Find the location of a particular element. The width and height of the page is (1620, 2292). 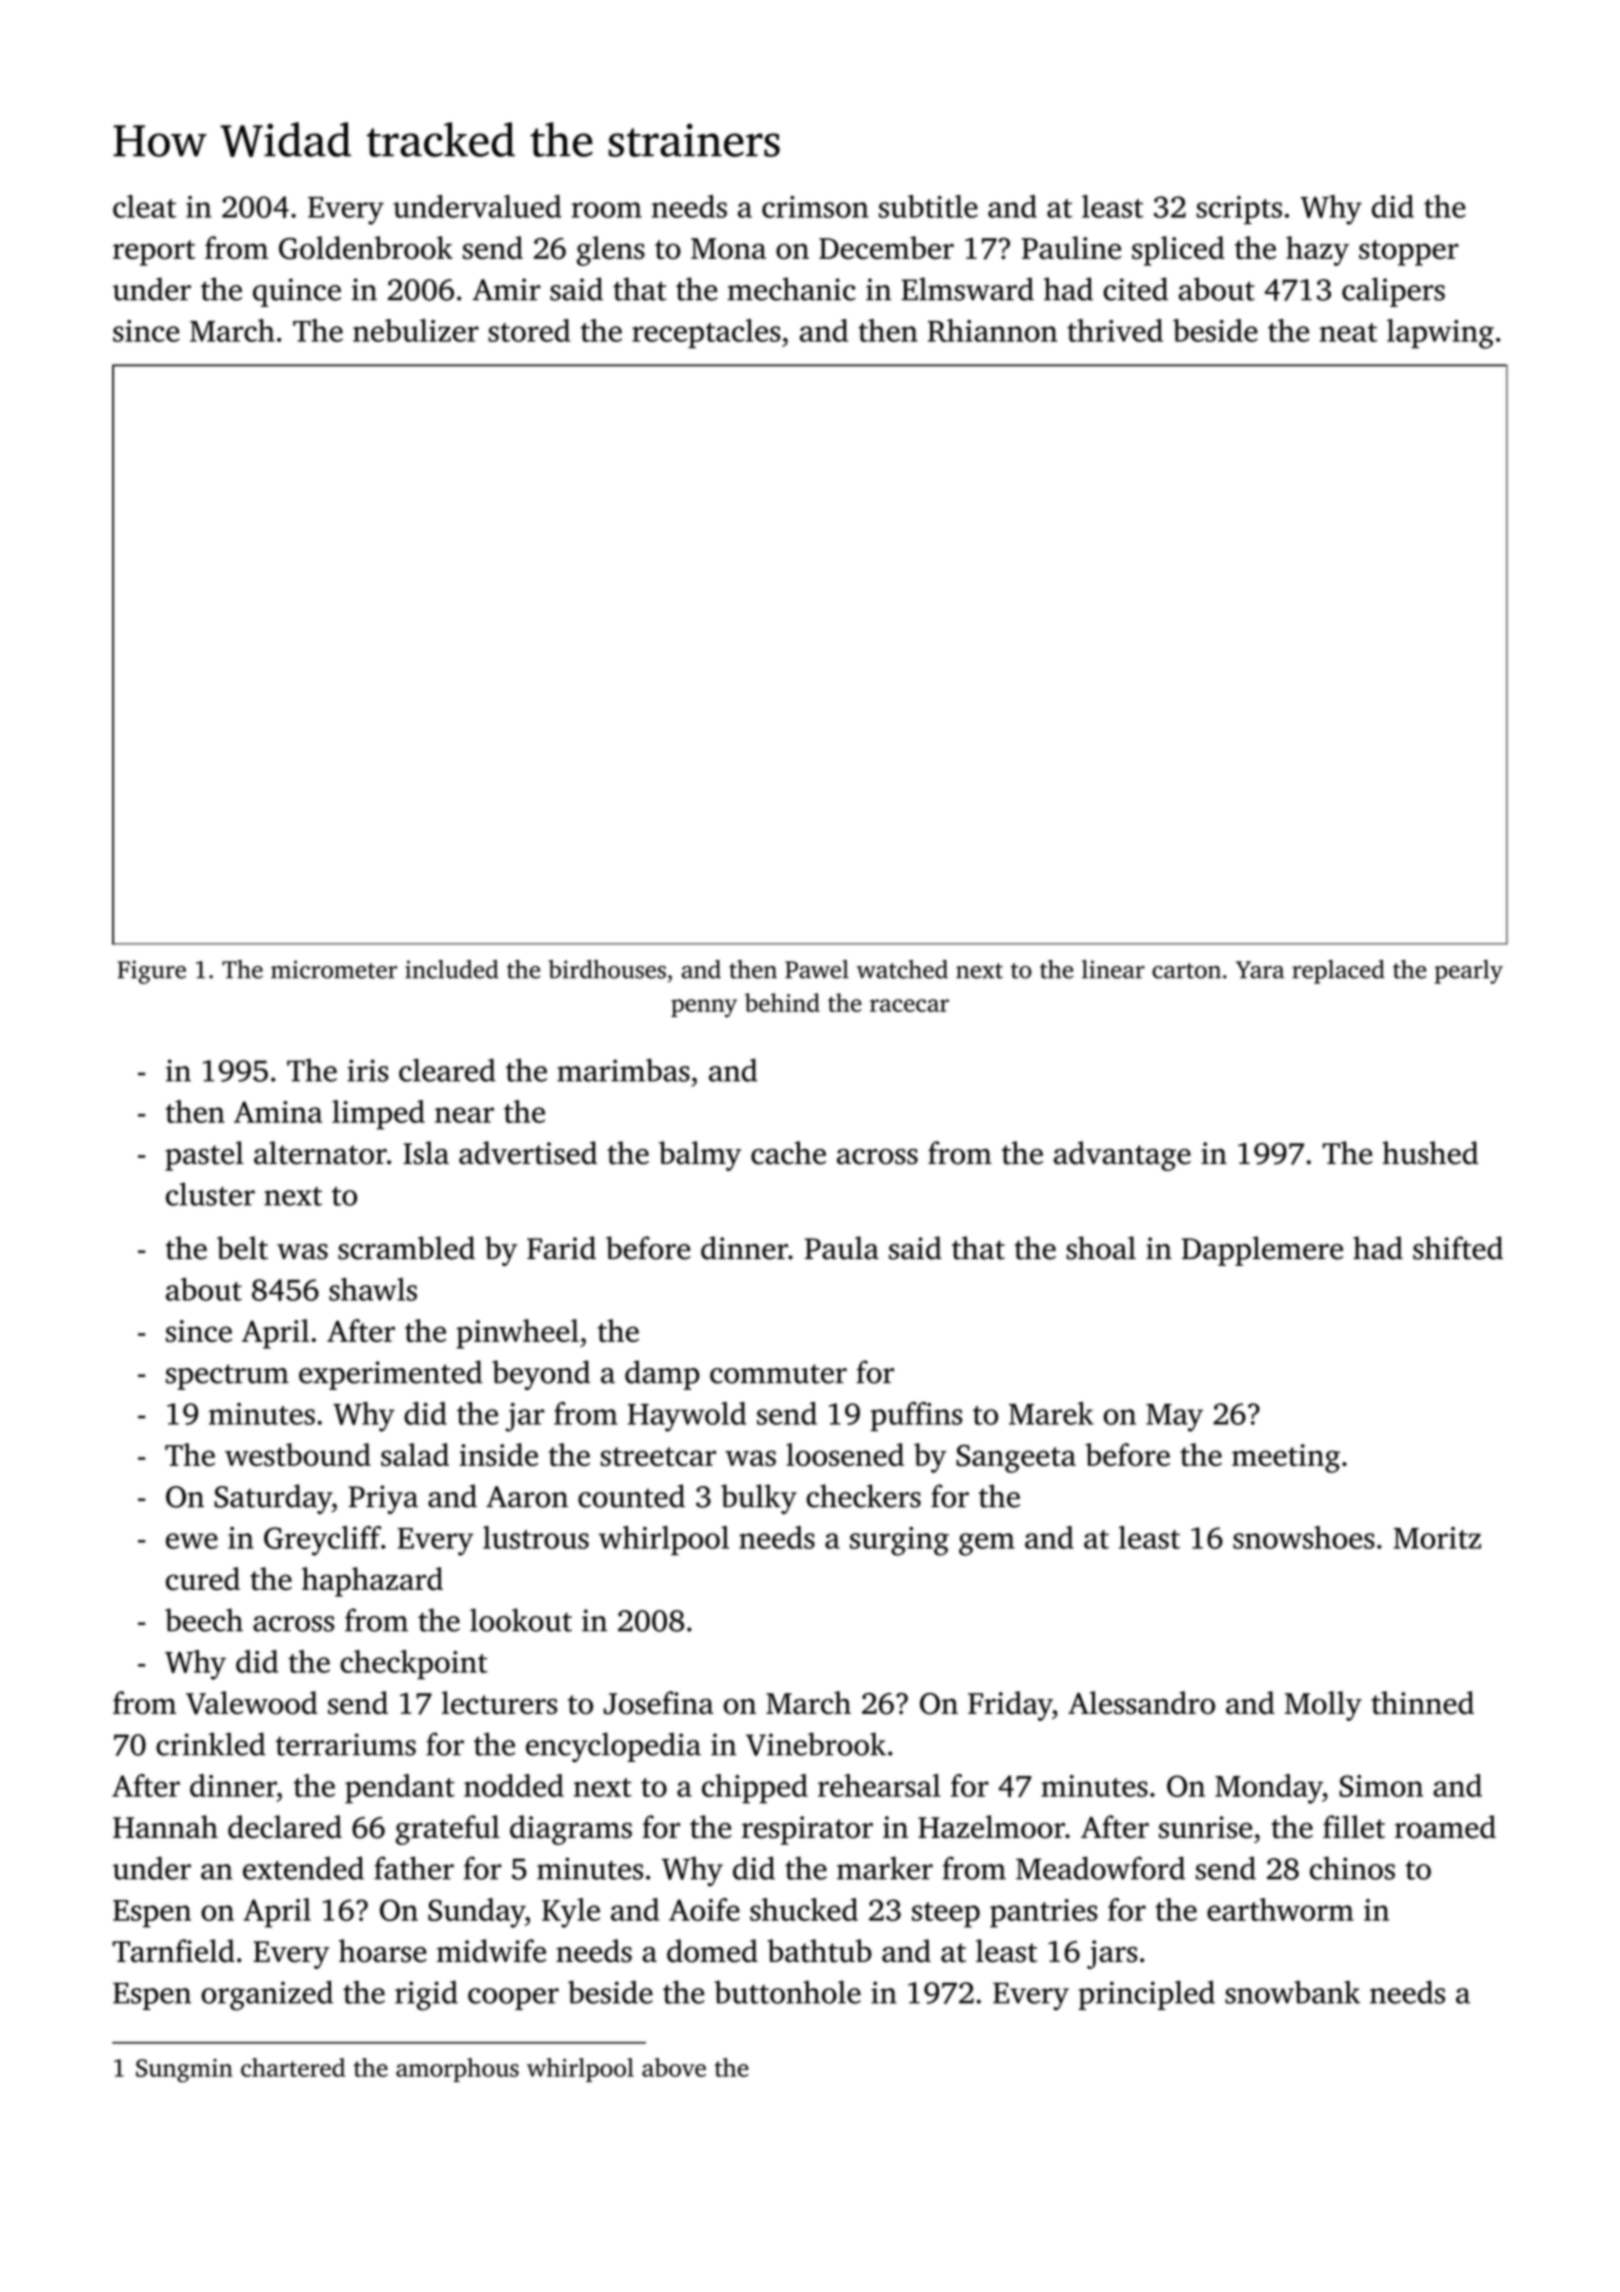

May is located at coordinates (1174, 1418).
